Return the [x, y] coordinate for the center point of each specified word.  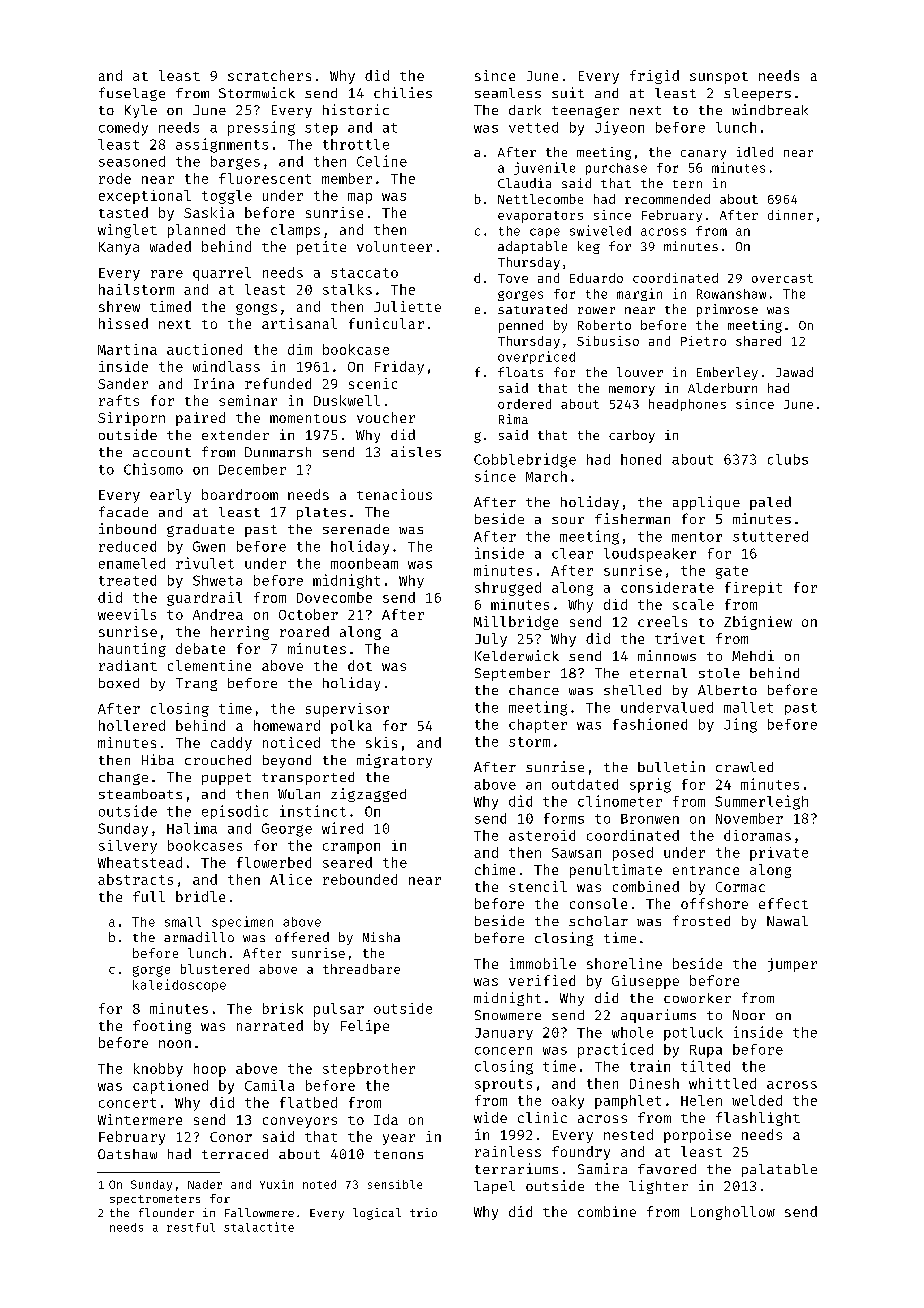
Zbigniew [758, 623]
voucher [386, 417]
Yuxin [276, 1184]
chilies [403, 92]
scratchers [269, 75]
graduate [200, 530]
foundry [581, 1153]
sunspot [719, 78]
